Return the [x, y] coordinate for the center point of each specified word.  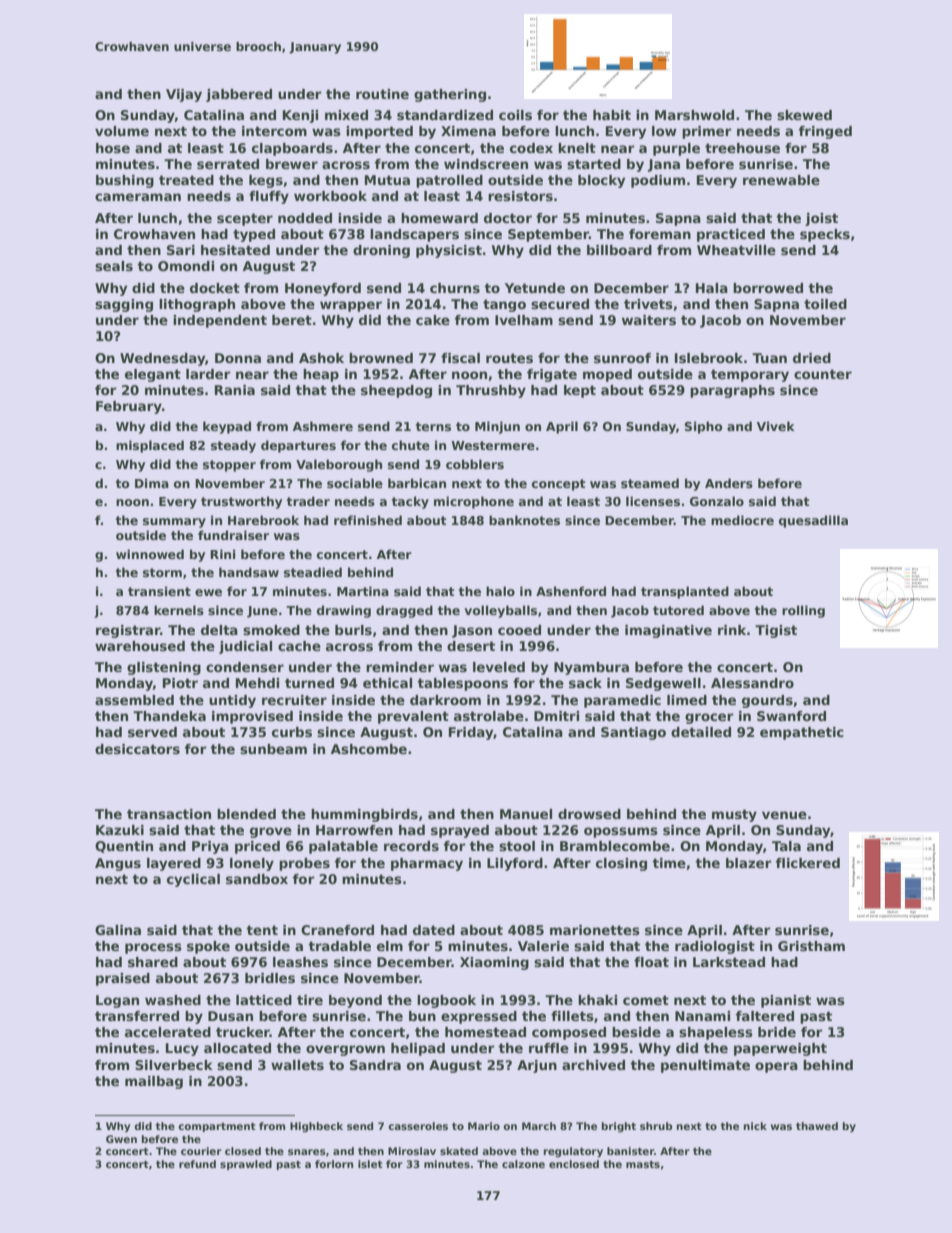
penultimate [705, 1066]
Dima [152, 483]
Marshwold [694, 115]
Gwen [121, 1139]
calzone [523, 1164]
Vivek [776, 426]
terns [433, 426]
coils [515, 115]
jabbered [239, 95]
